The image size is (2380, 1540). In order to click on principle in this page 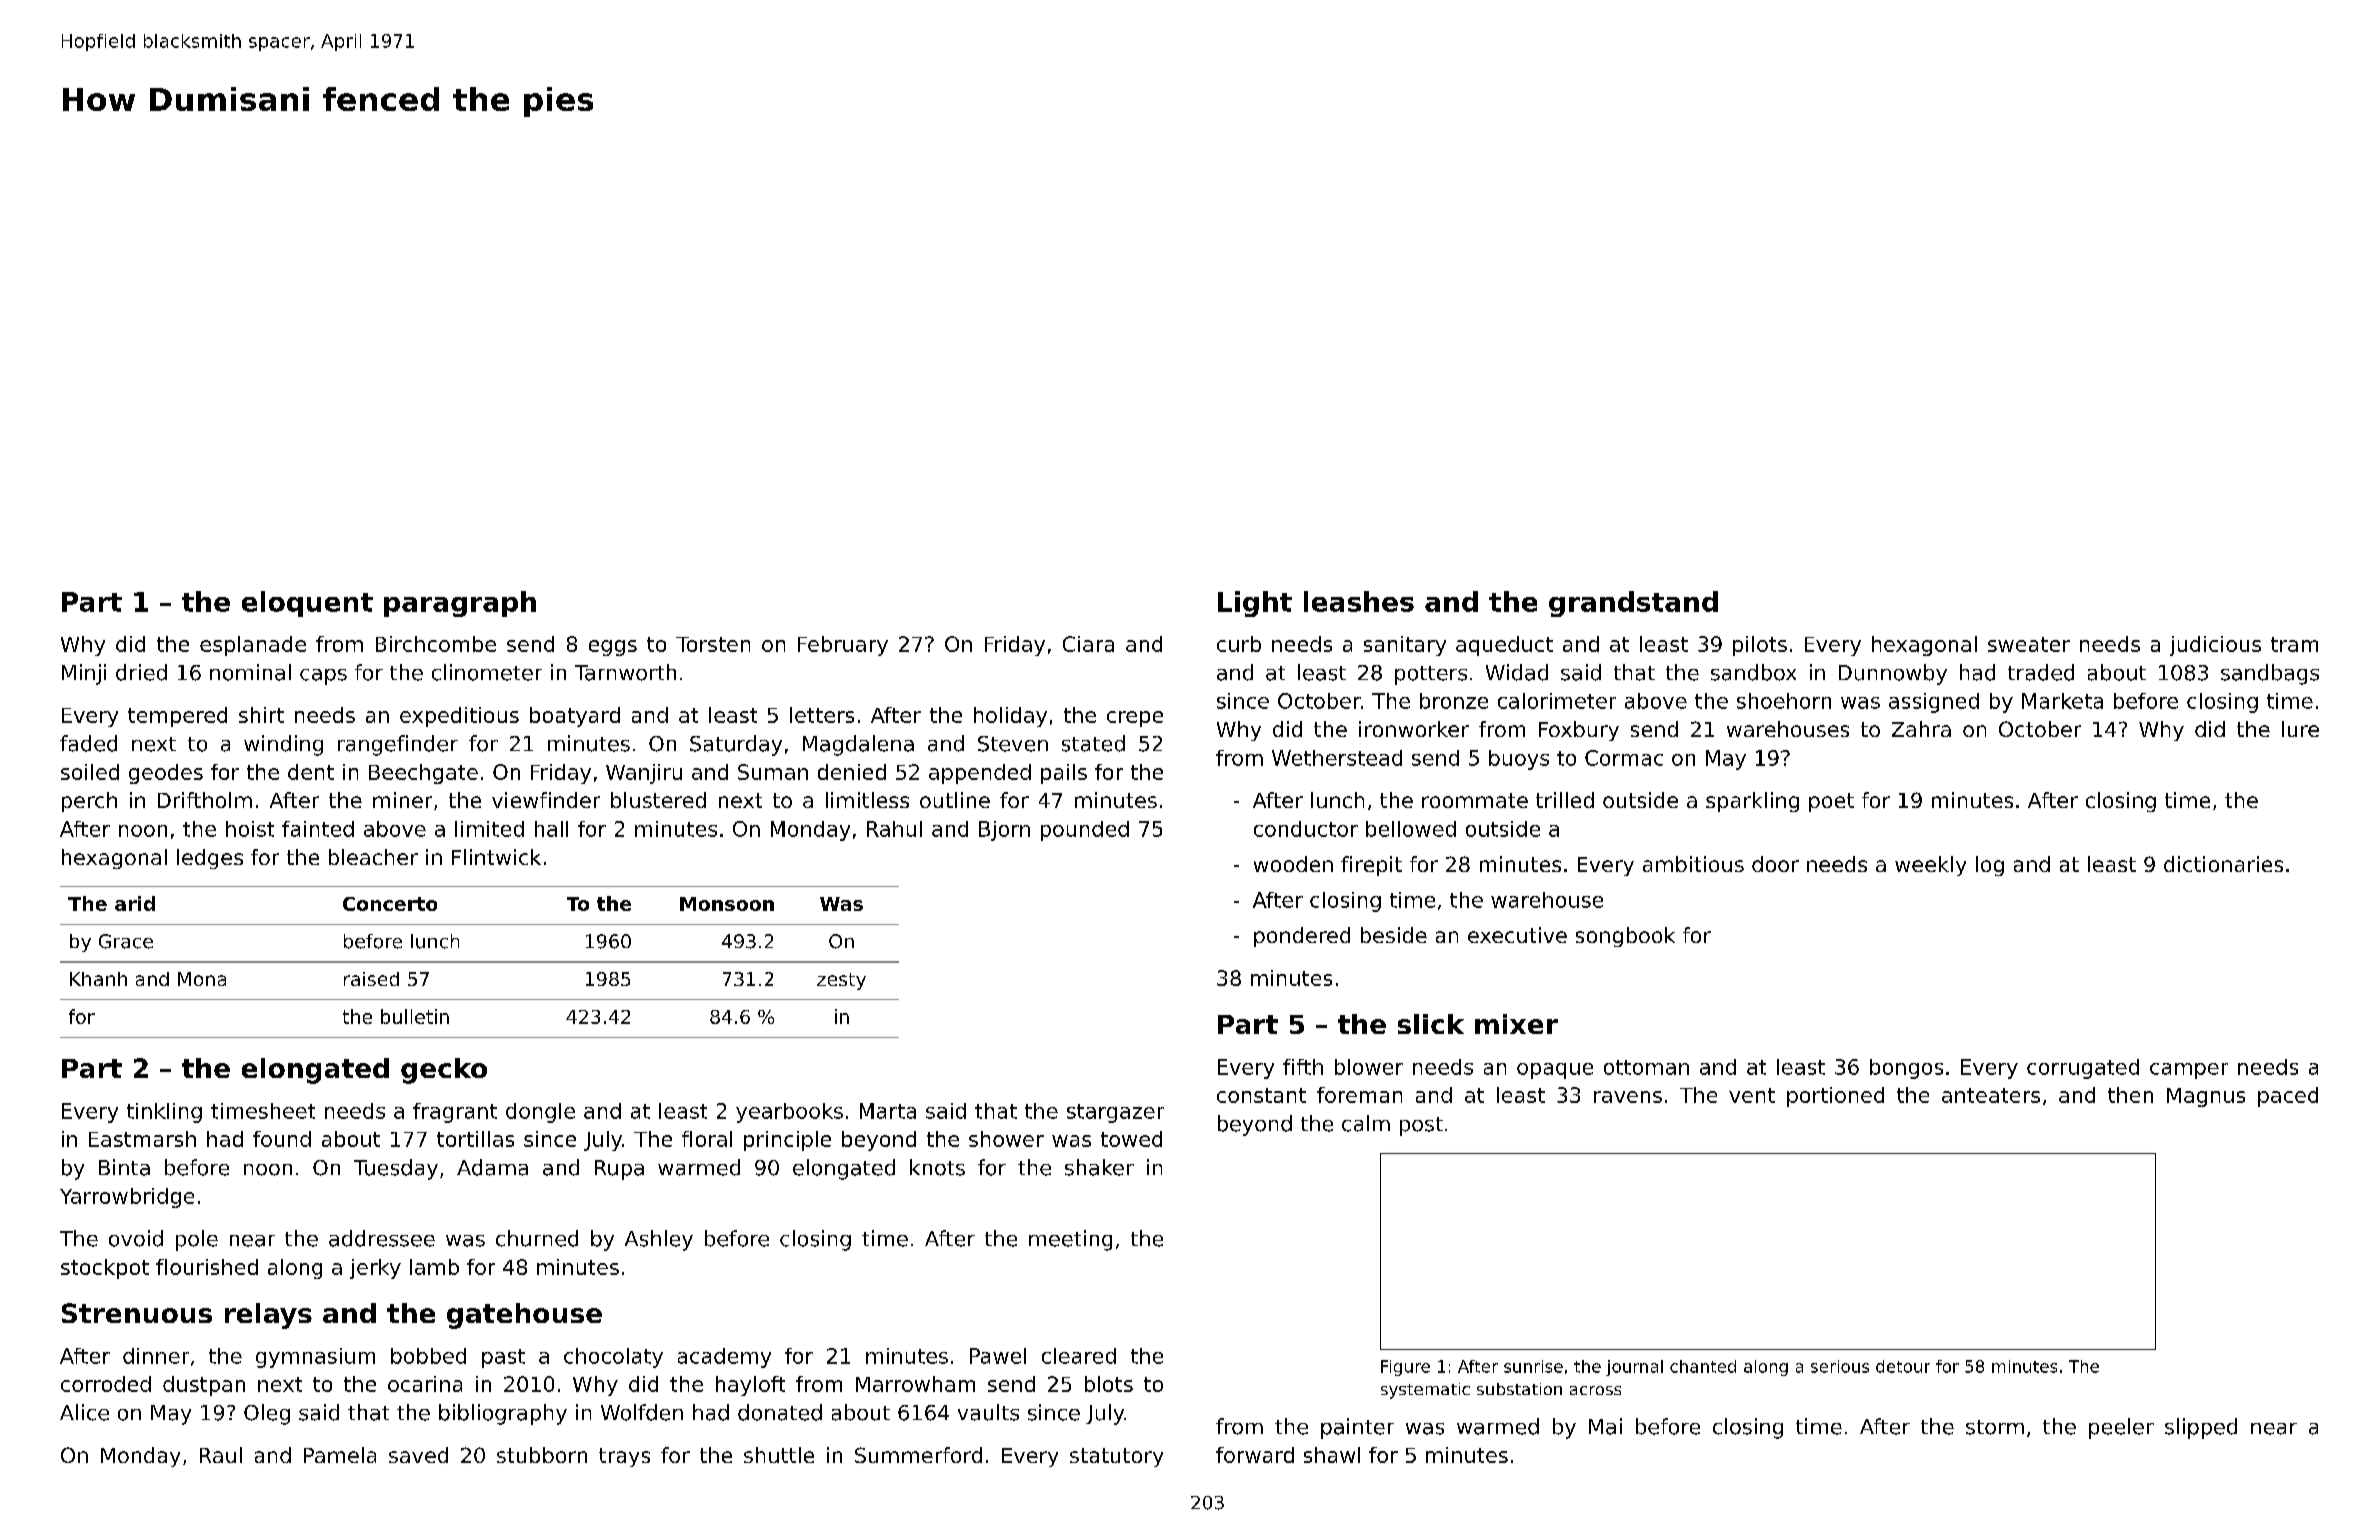, I will do `click(787, 1141)`.
